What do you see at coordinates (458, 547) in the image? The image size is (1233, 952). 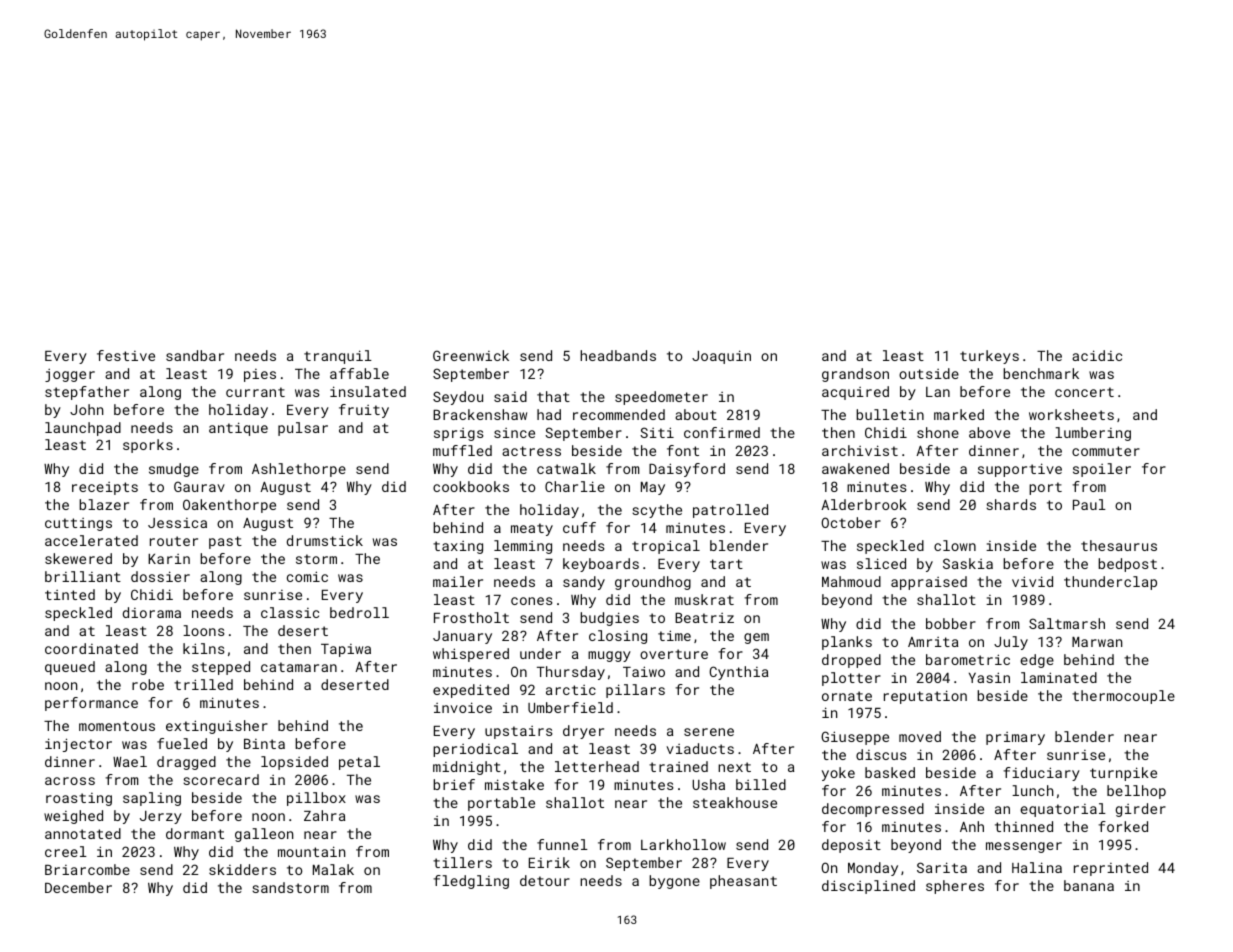 I see `taxing` at bounding box center [458, 547].
